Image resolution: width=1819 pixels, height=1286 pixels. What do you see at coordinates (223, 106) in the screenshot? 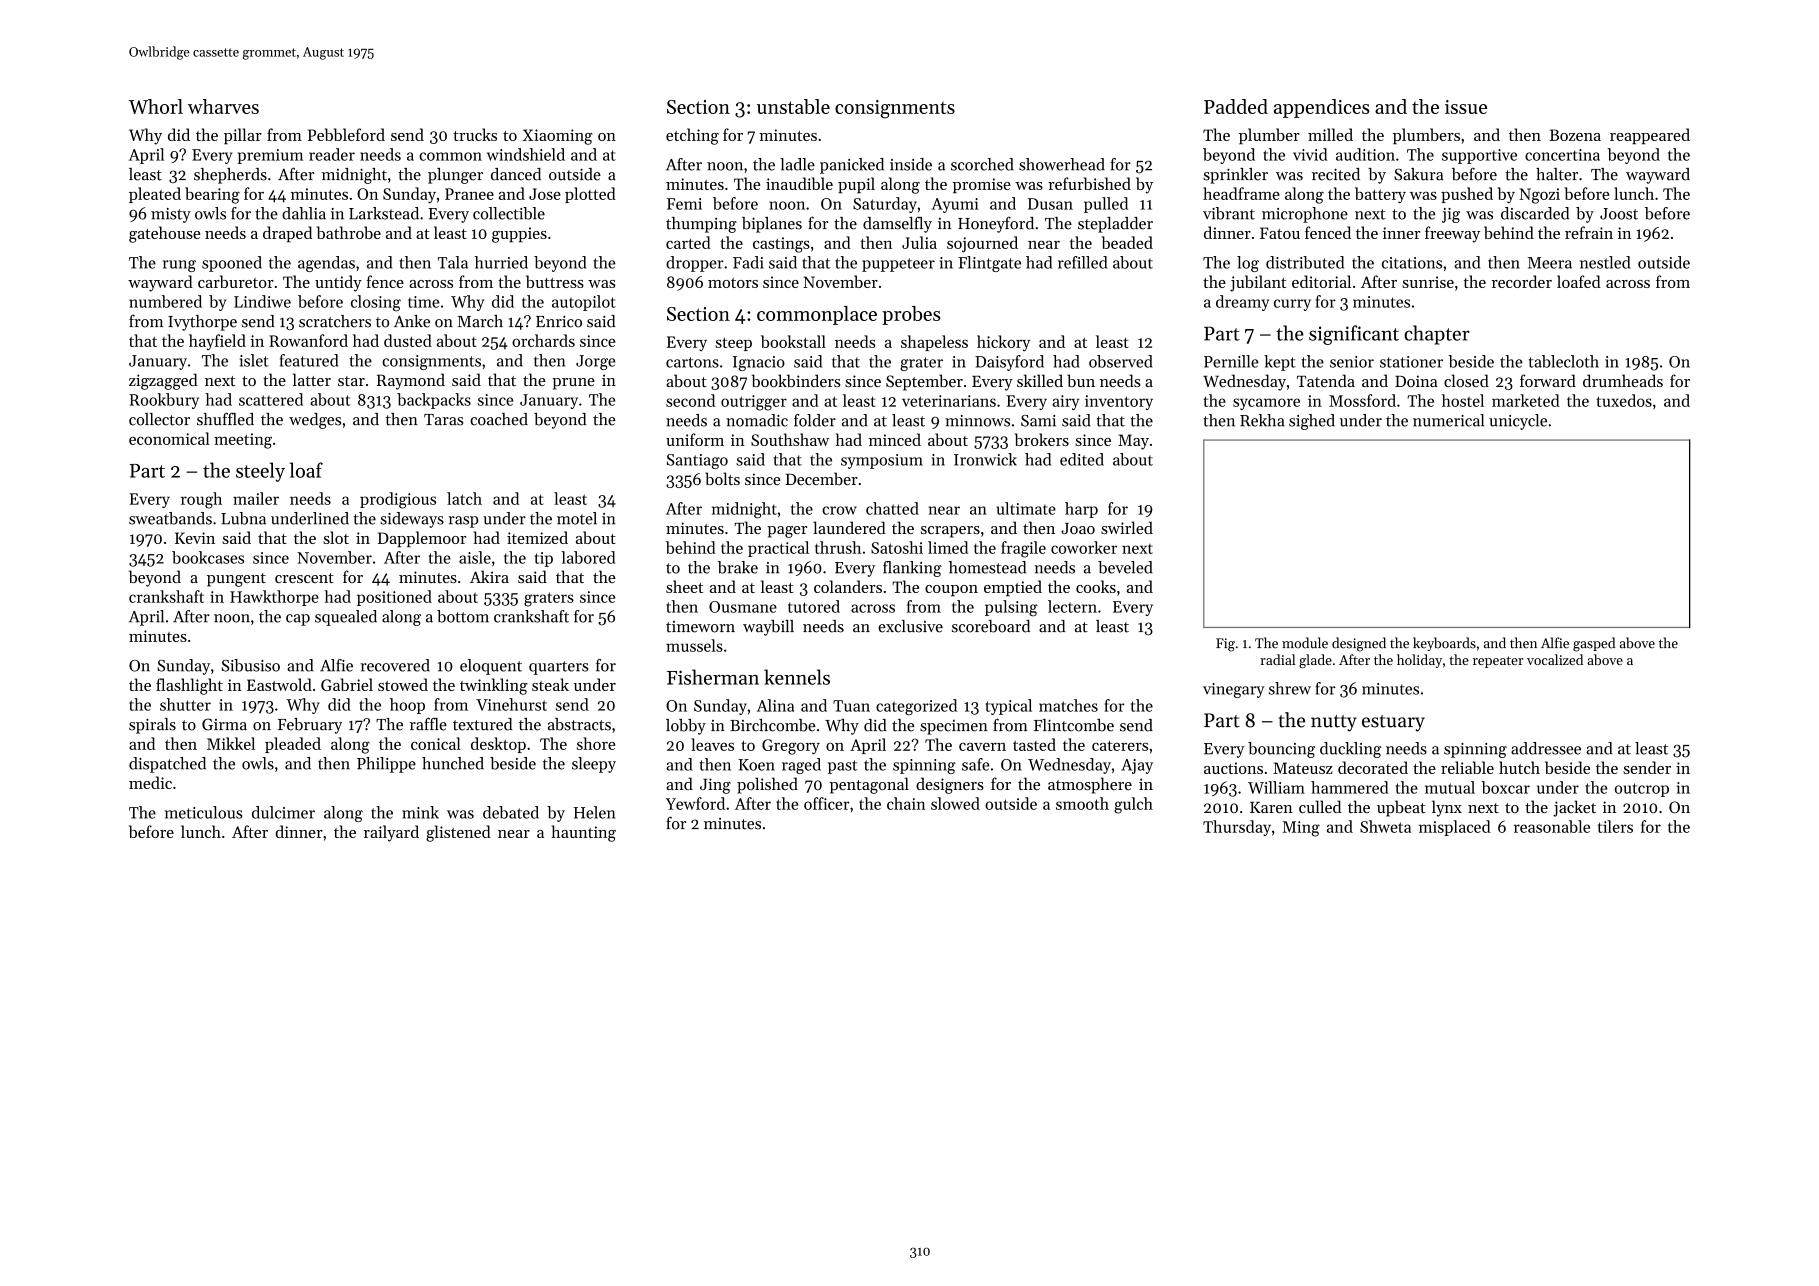
I see `wharves` at bounding box center [223, 106].
